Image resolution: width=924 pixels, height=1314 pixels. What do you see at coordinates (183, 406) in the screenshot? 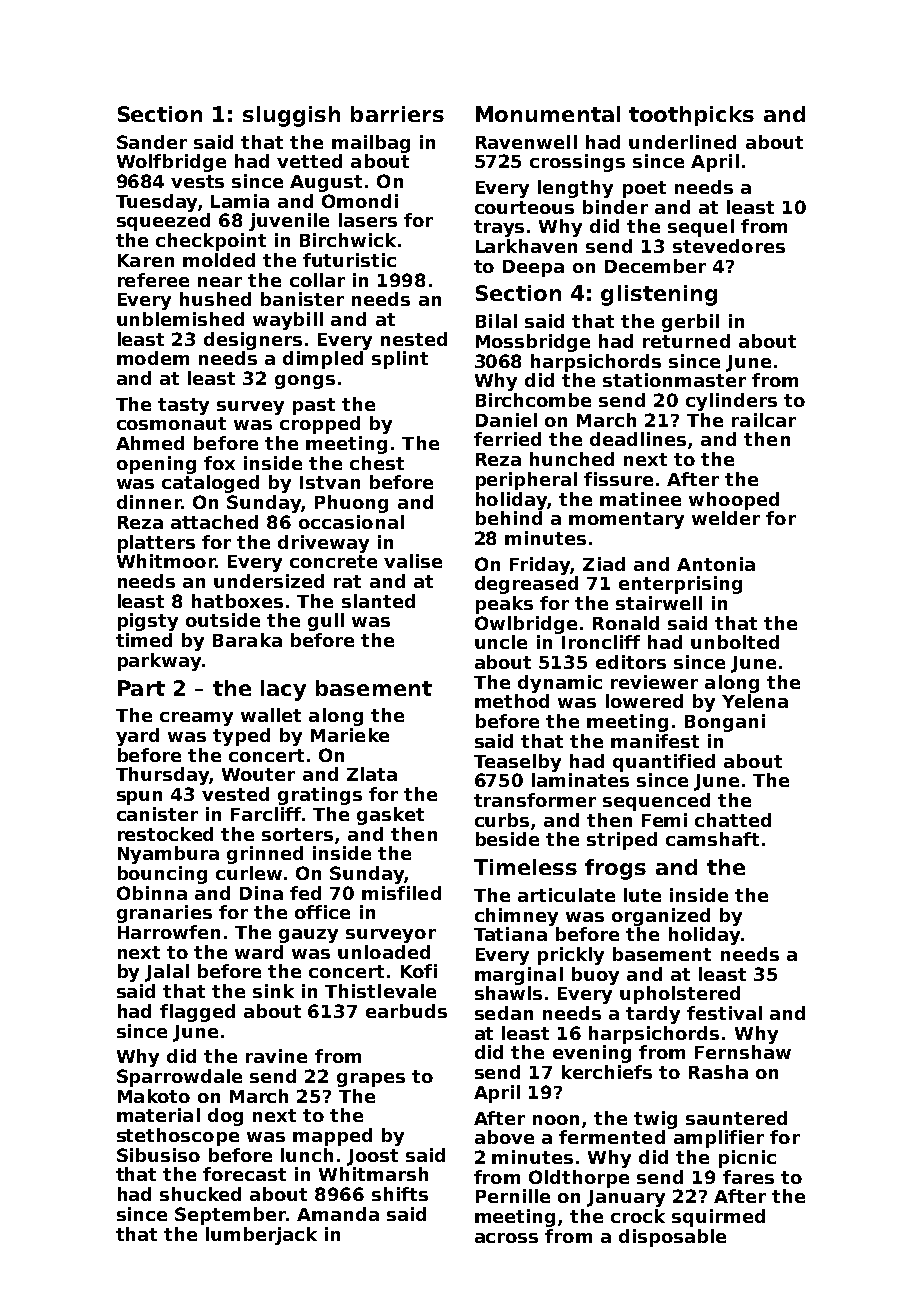
I see `tasty` at bounding box center [183, 406].
